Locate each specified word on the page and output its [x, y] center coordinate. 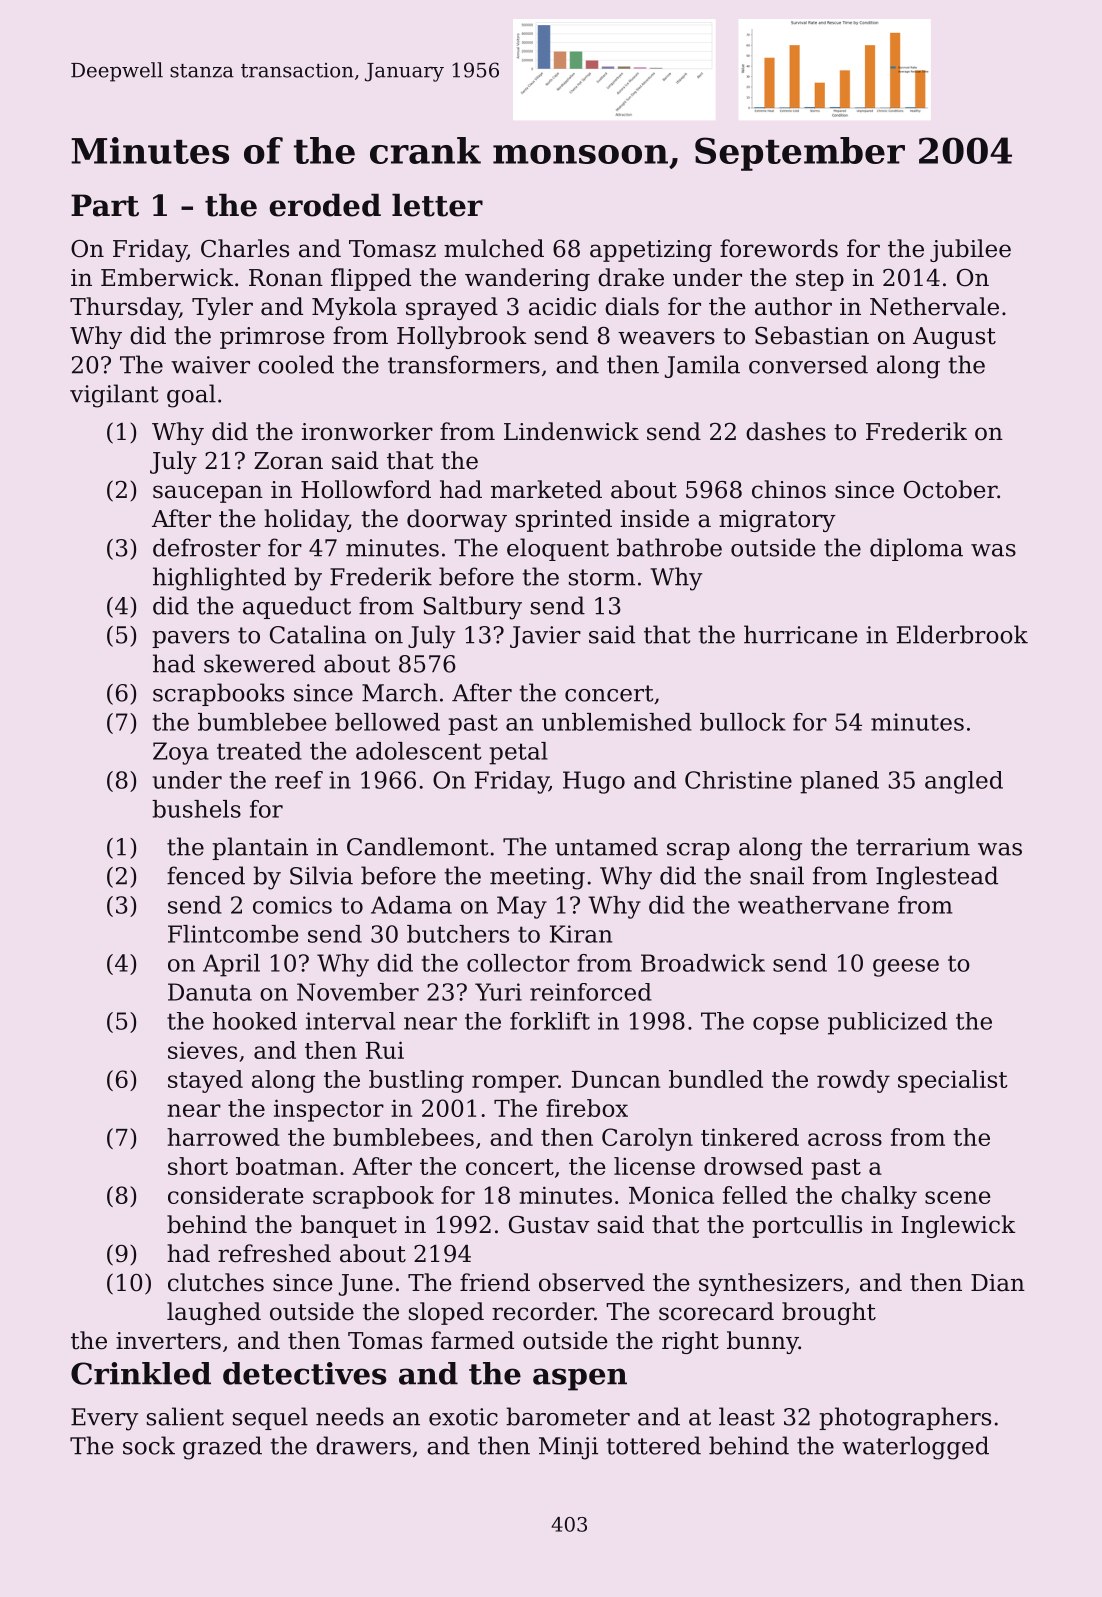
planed [839, 782]
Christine [738, 780]
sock [149, 1445]
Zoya [181, 753]
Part [105, 205]
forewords [779, 248]
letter [437, 205]
